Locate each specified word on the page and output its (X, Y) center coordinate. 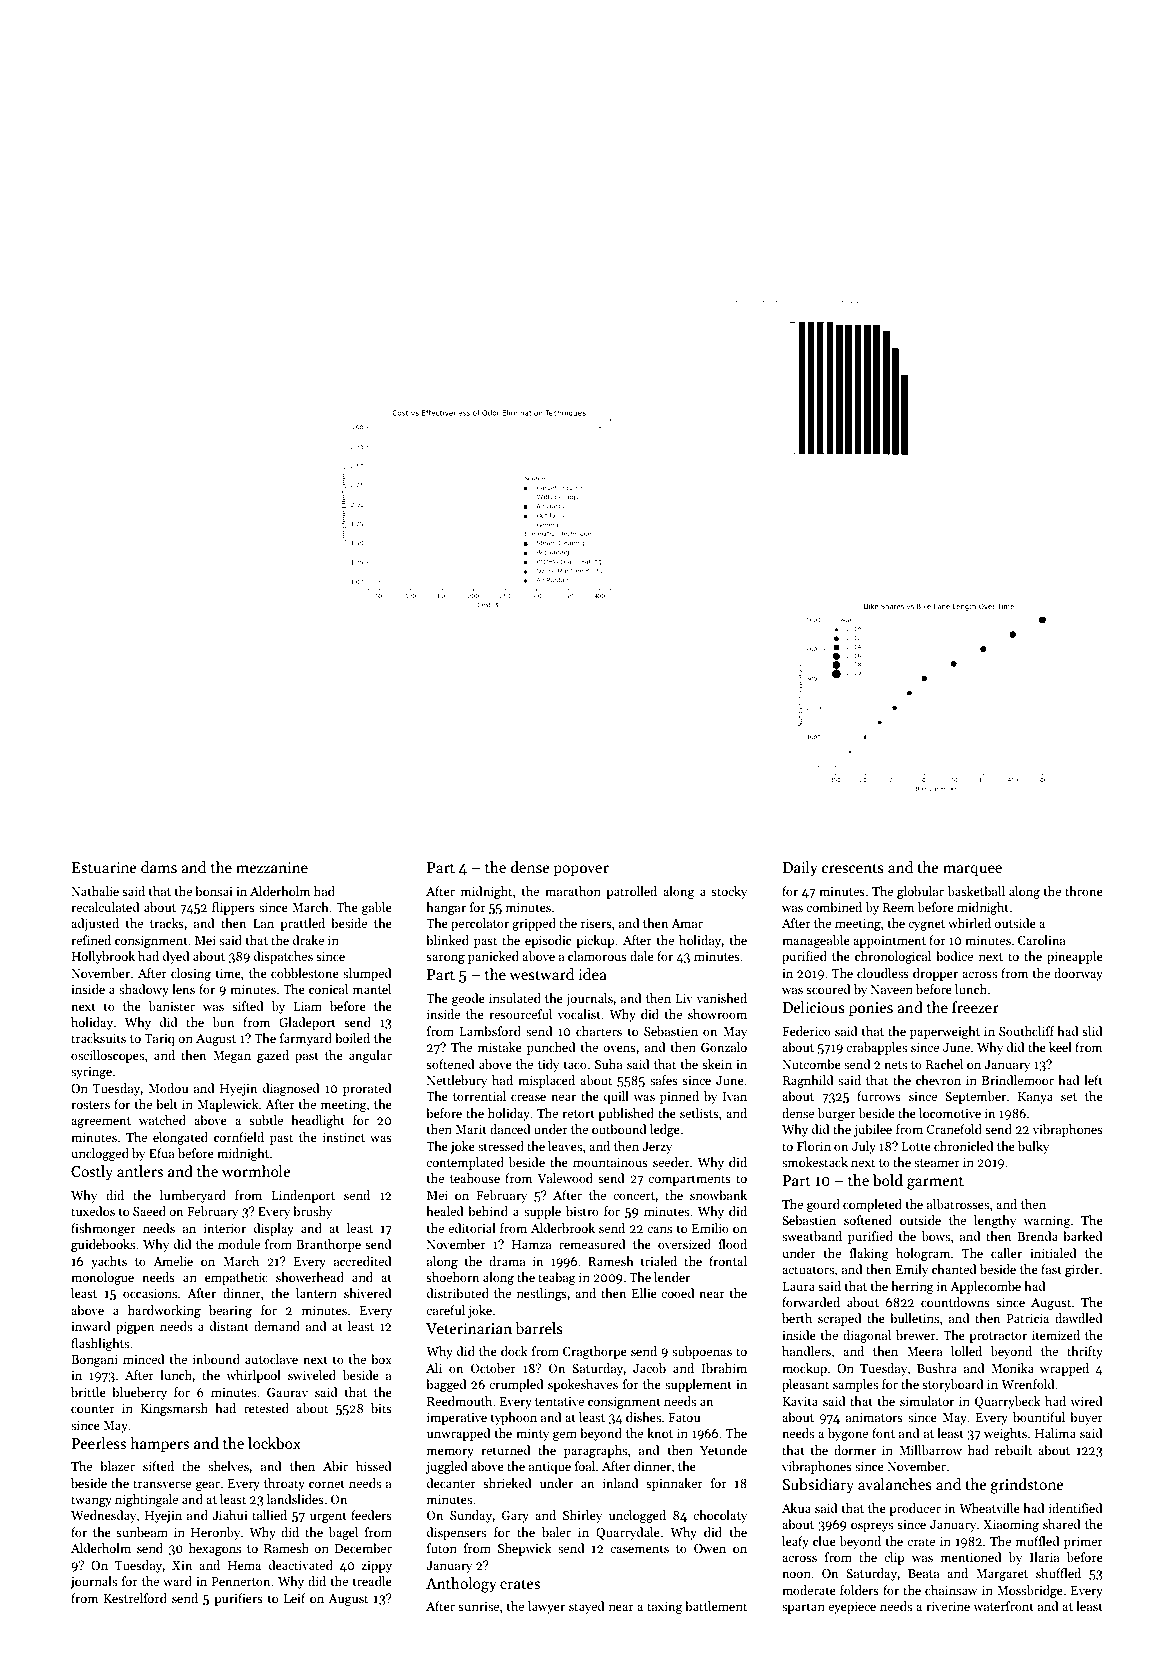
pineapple (1075, 957)
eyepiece (852, 1608)
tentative (559, 1401)
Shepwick (525, 1549)
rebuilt (1013, 1450)
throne (1084, 891)
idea (593, 974)
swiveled (312, 1375)
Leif (295, 1598)
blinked (447, 940)
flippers (233, 908)
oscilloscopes (107, 1056)
